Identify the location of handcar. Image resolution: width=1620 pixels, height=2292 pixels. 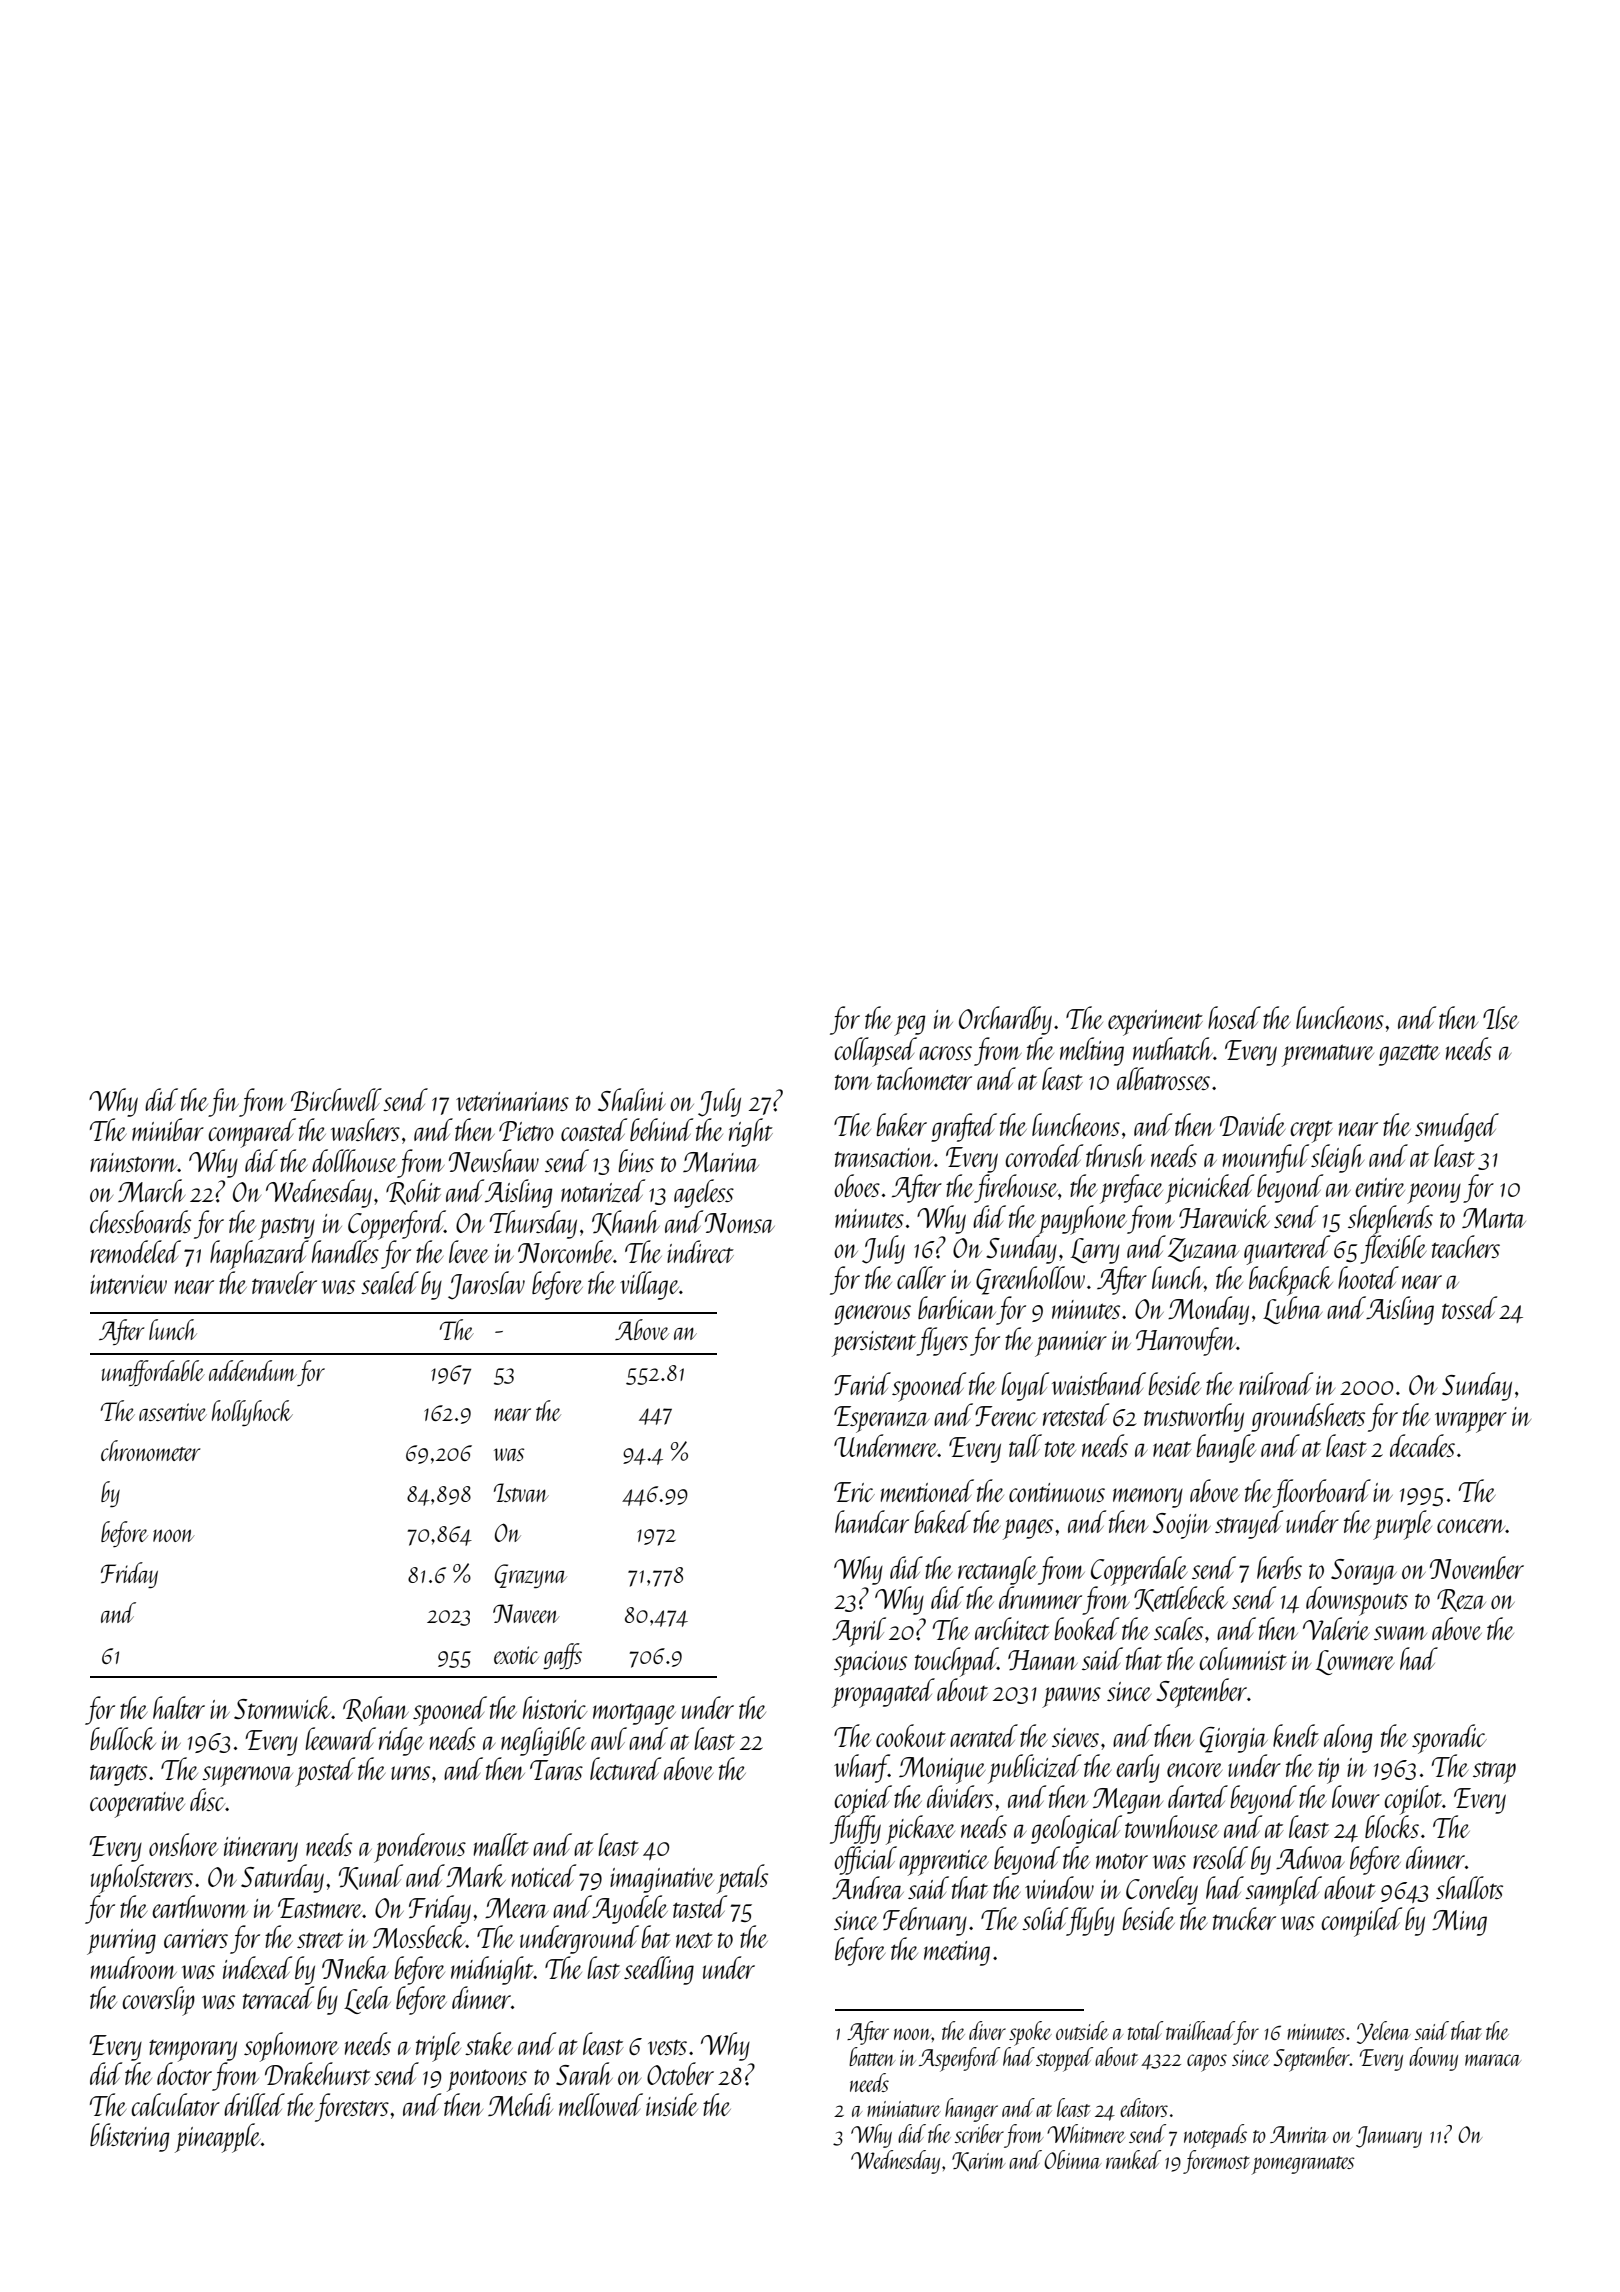
(872, 1521).
